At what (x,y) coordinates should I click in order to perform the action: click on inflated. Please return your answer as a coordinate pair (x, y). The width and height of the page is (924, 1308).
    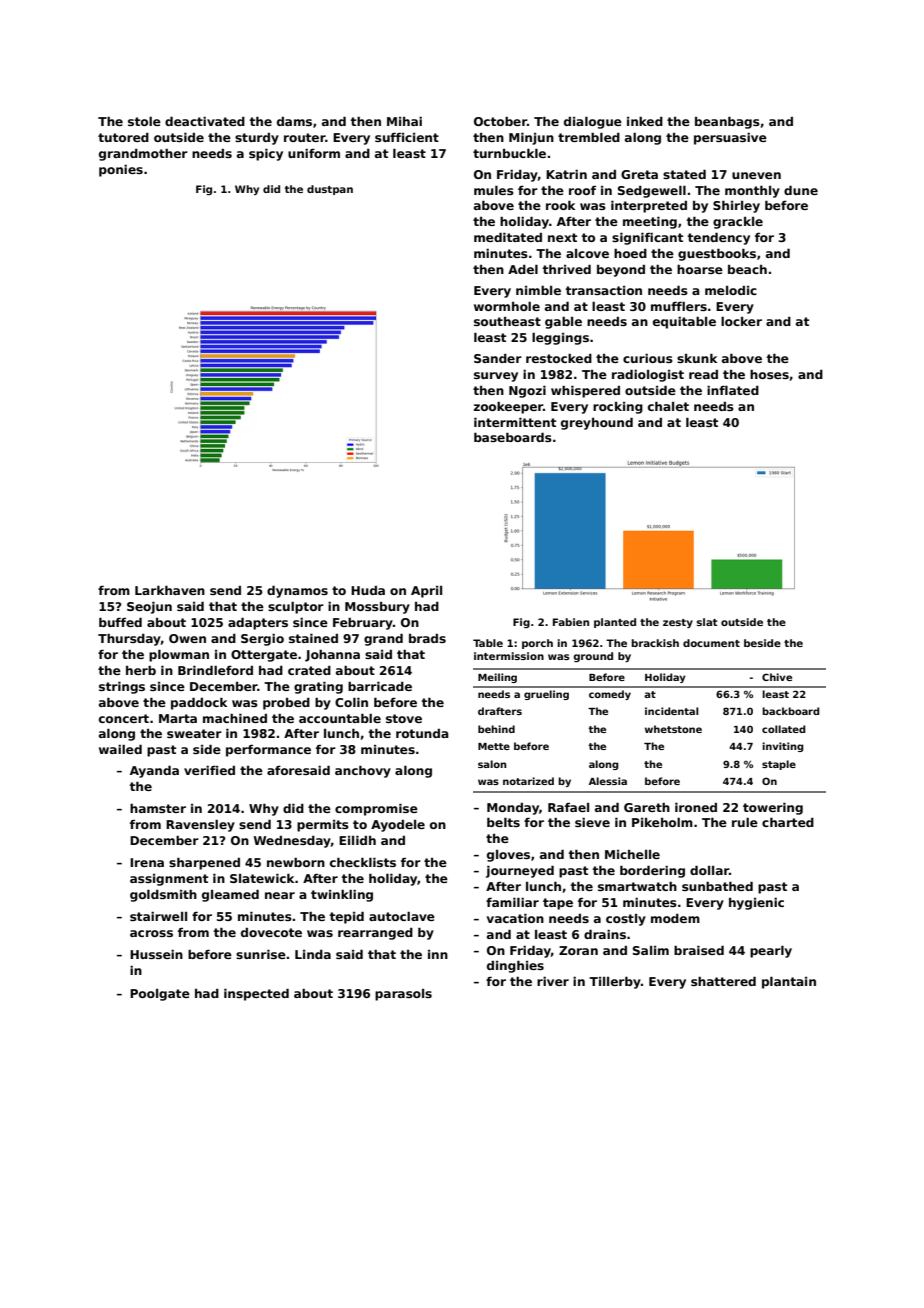
    Looking at the image, I should click on (733, 390).
